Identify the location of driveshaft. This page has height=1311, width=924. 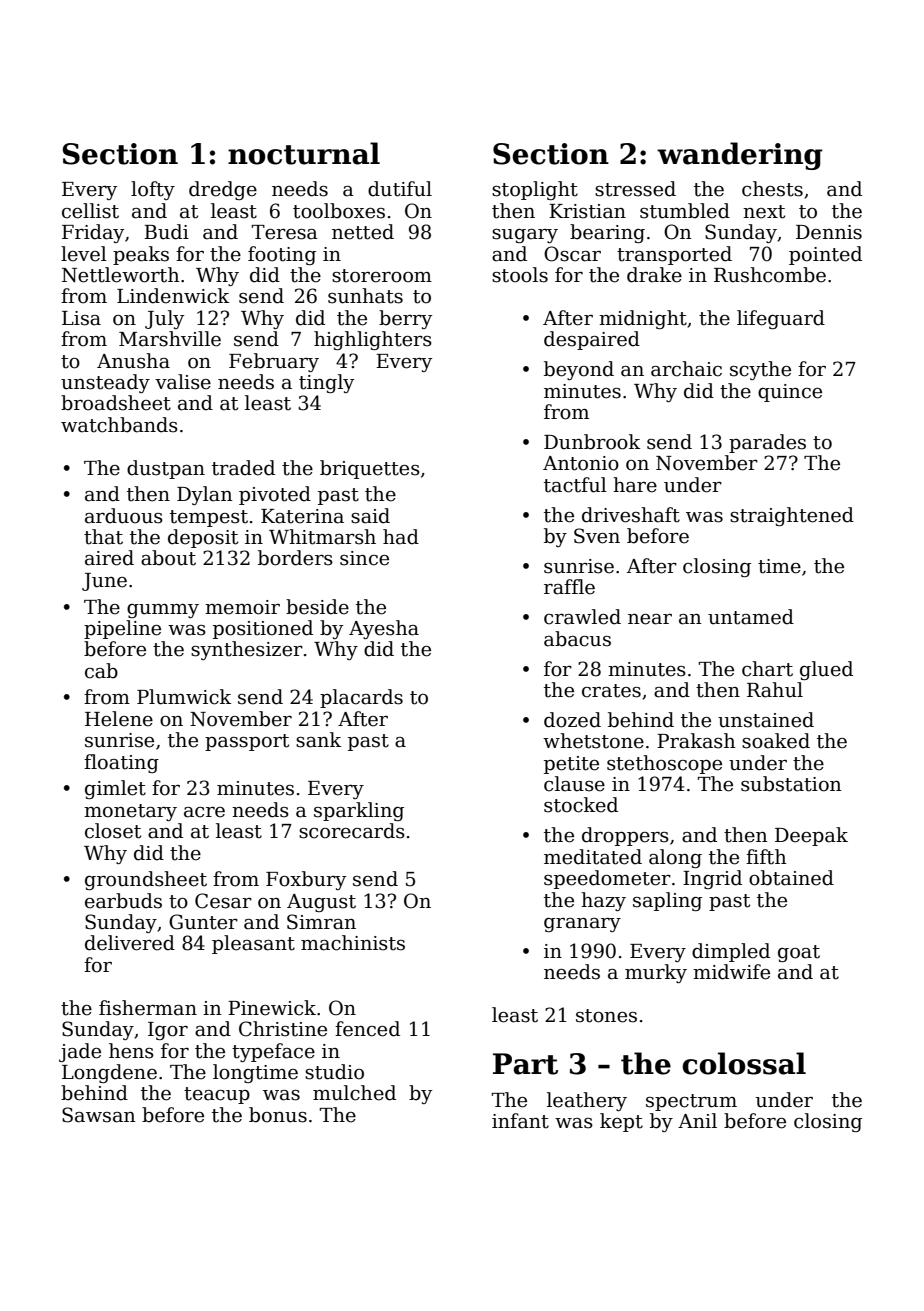
(631, 515).
